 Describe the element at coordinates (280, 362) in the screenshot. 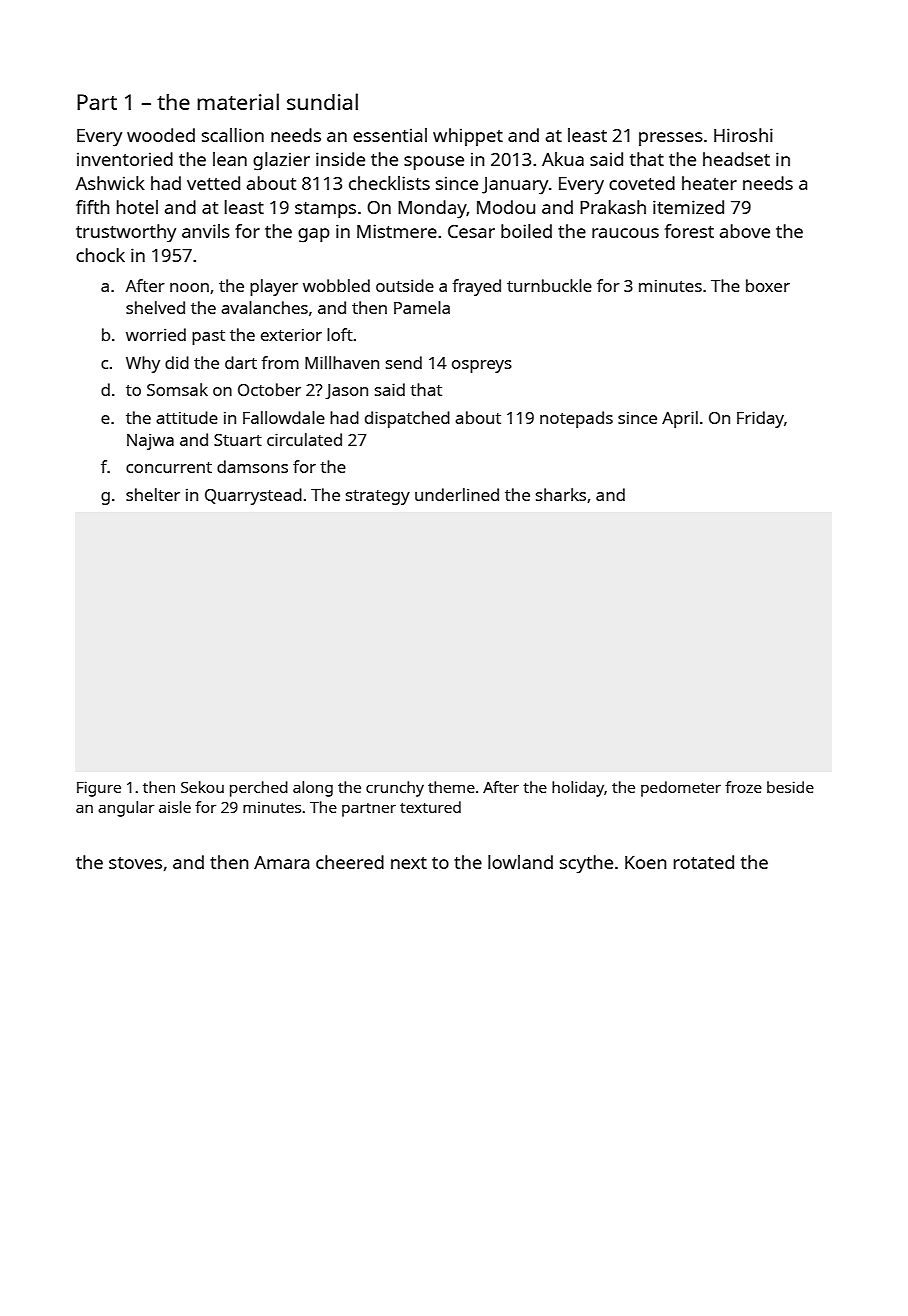

I see `from` at that location.
